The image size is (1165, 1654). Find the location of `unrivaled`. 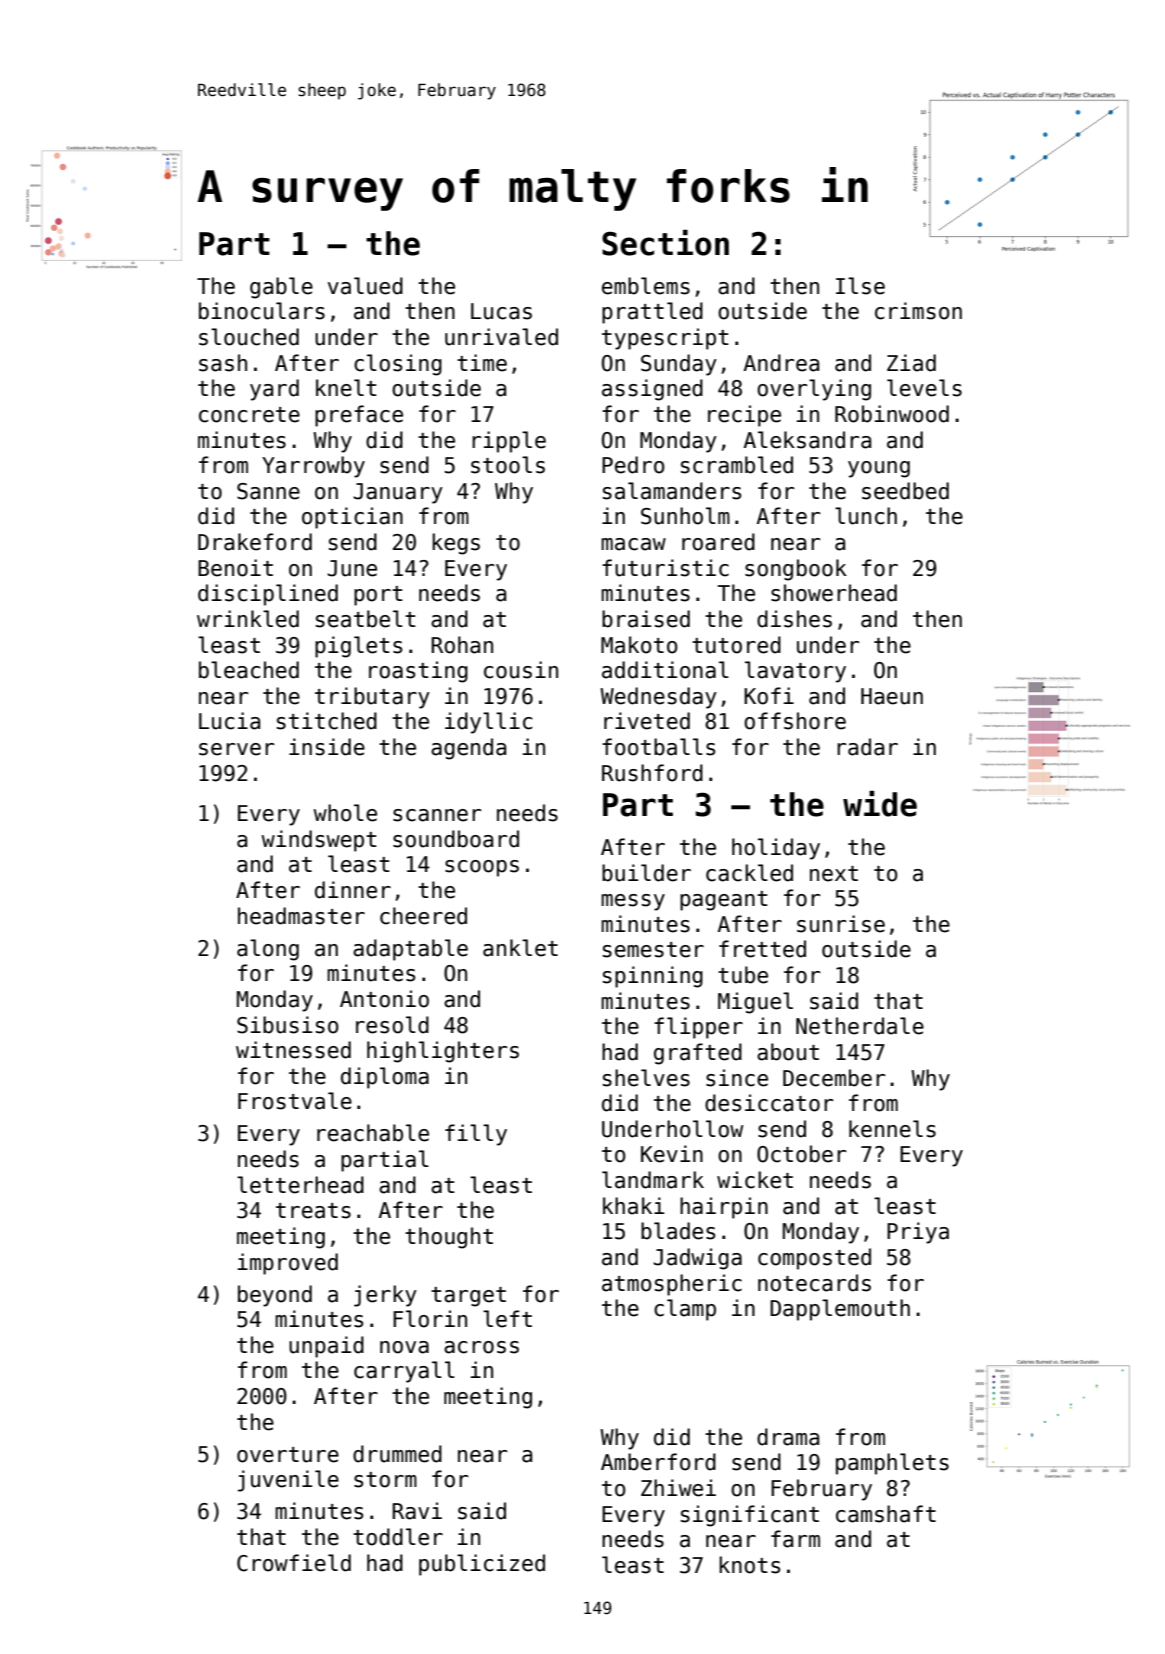

unrivaled is located at coordinates (501, 337).
